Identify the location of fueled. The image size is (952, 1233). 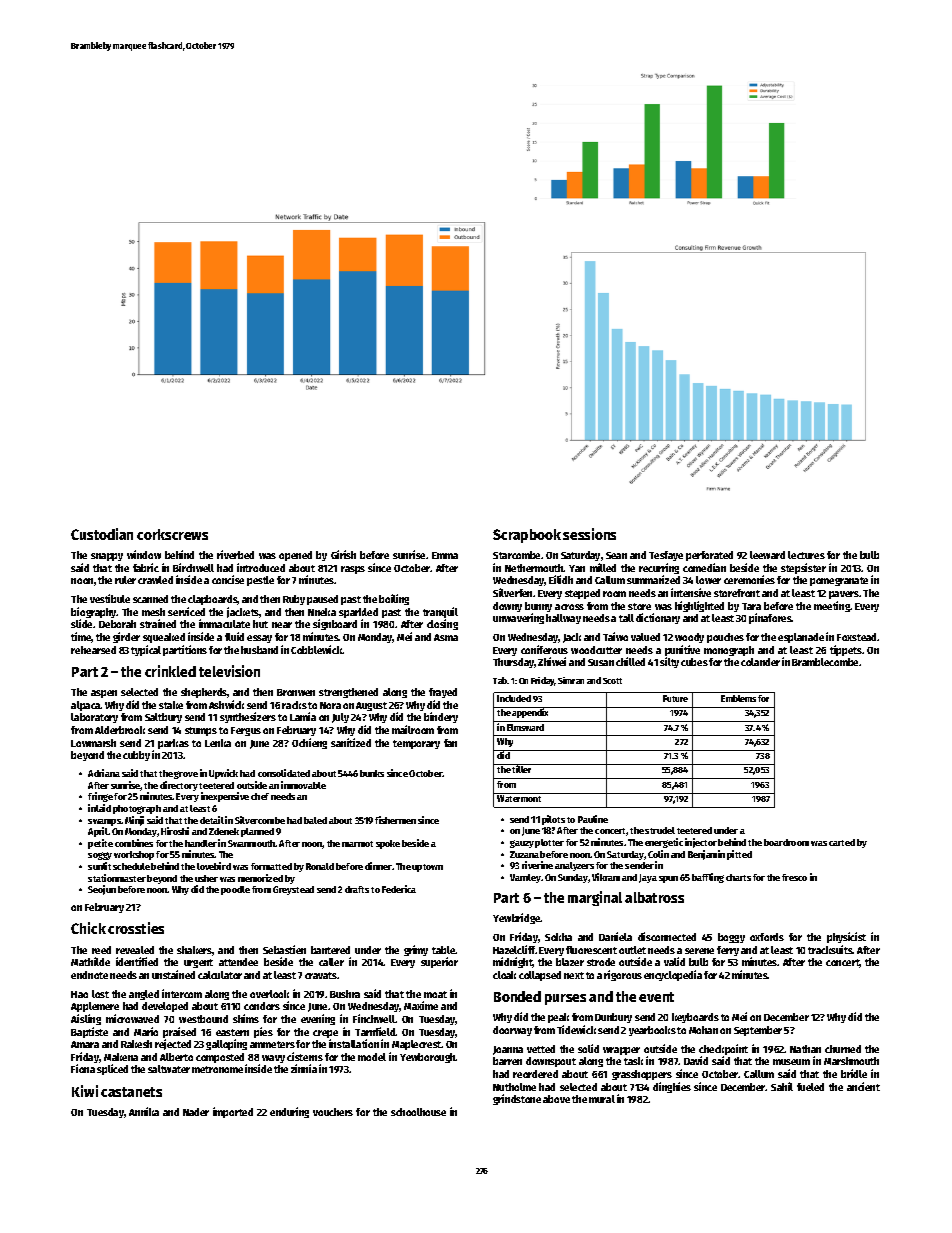
(810, 1087).
